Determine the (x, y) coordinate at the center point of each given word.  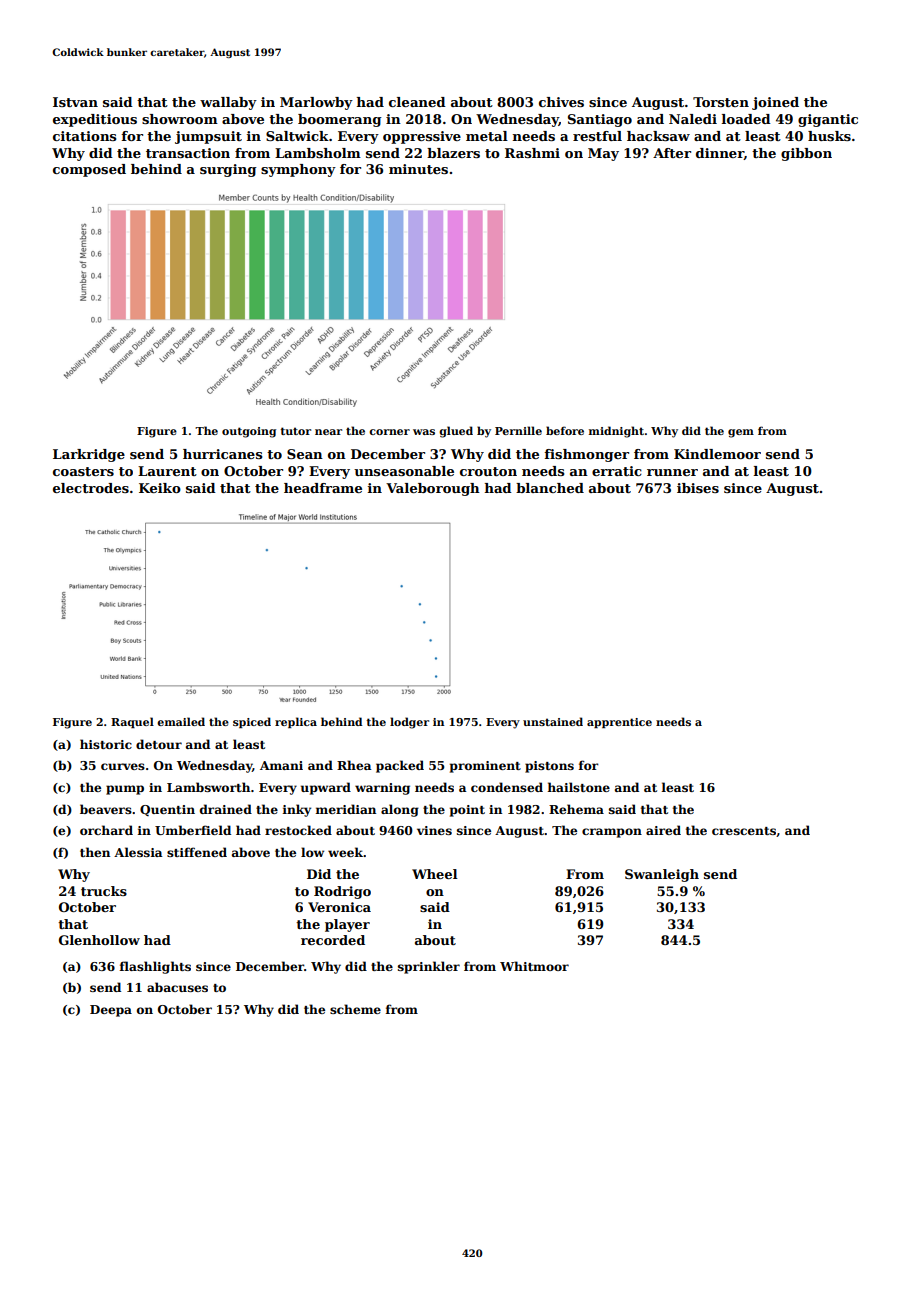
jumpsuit (208, 137)
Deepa (111, 1011)
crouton (488, 471)
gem (741, 433)
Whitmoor (534, 966)
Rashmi (532, 153)
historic (106, 744)
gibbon (806, 154)
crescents (744, 831)
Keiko (160, 488)
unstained (553, 721)
